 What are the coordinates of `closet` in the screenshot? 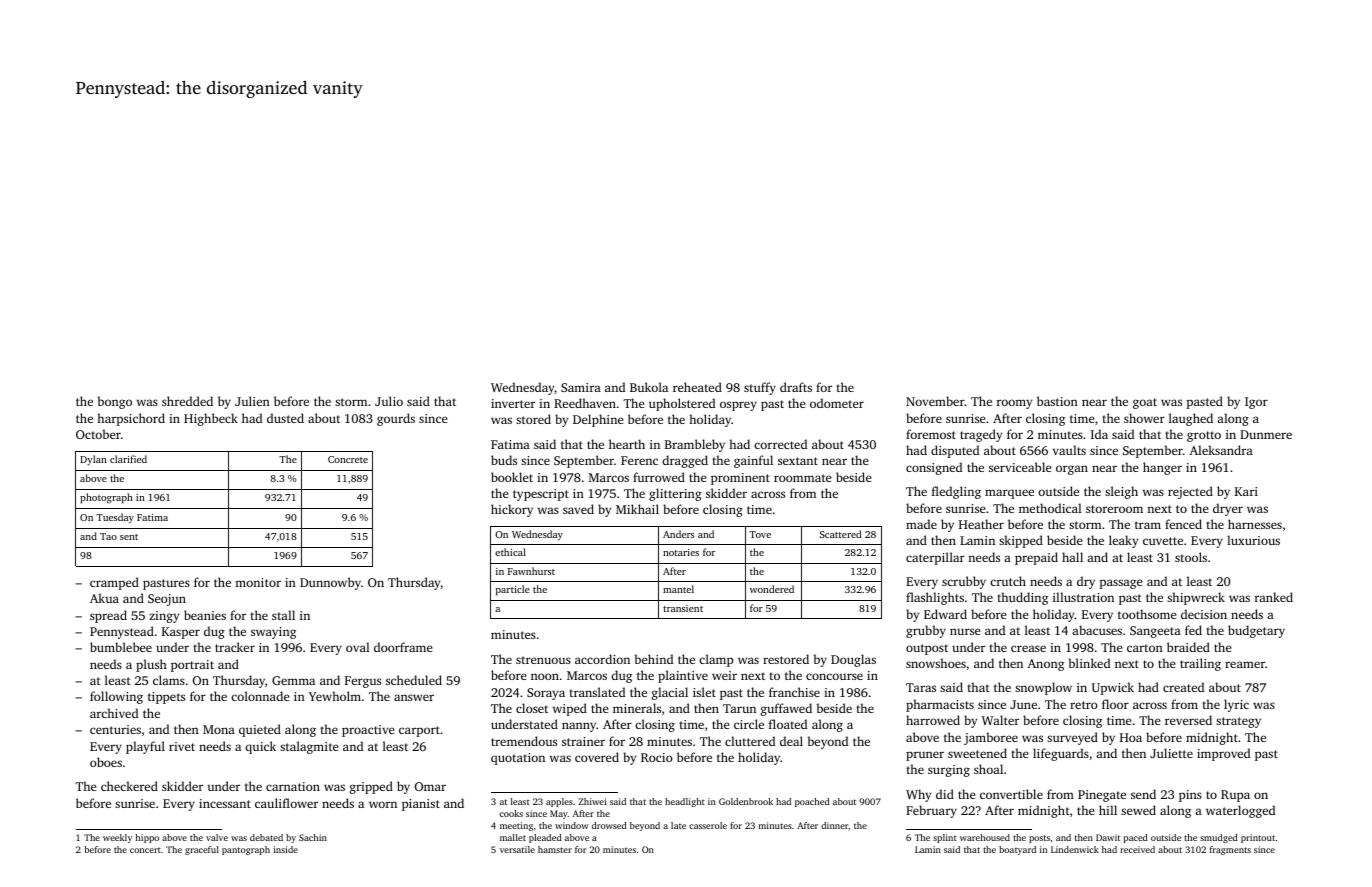 It's located at (532, 708).
